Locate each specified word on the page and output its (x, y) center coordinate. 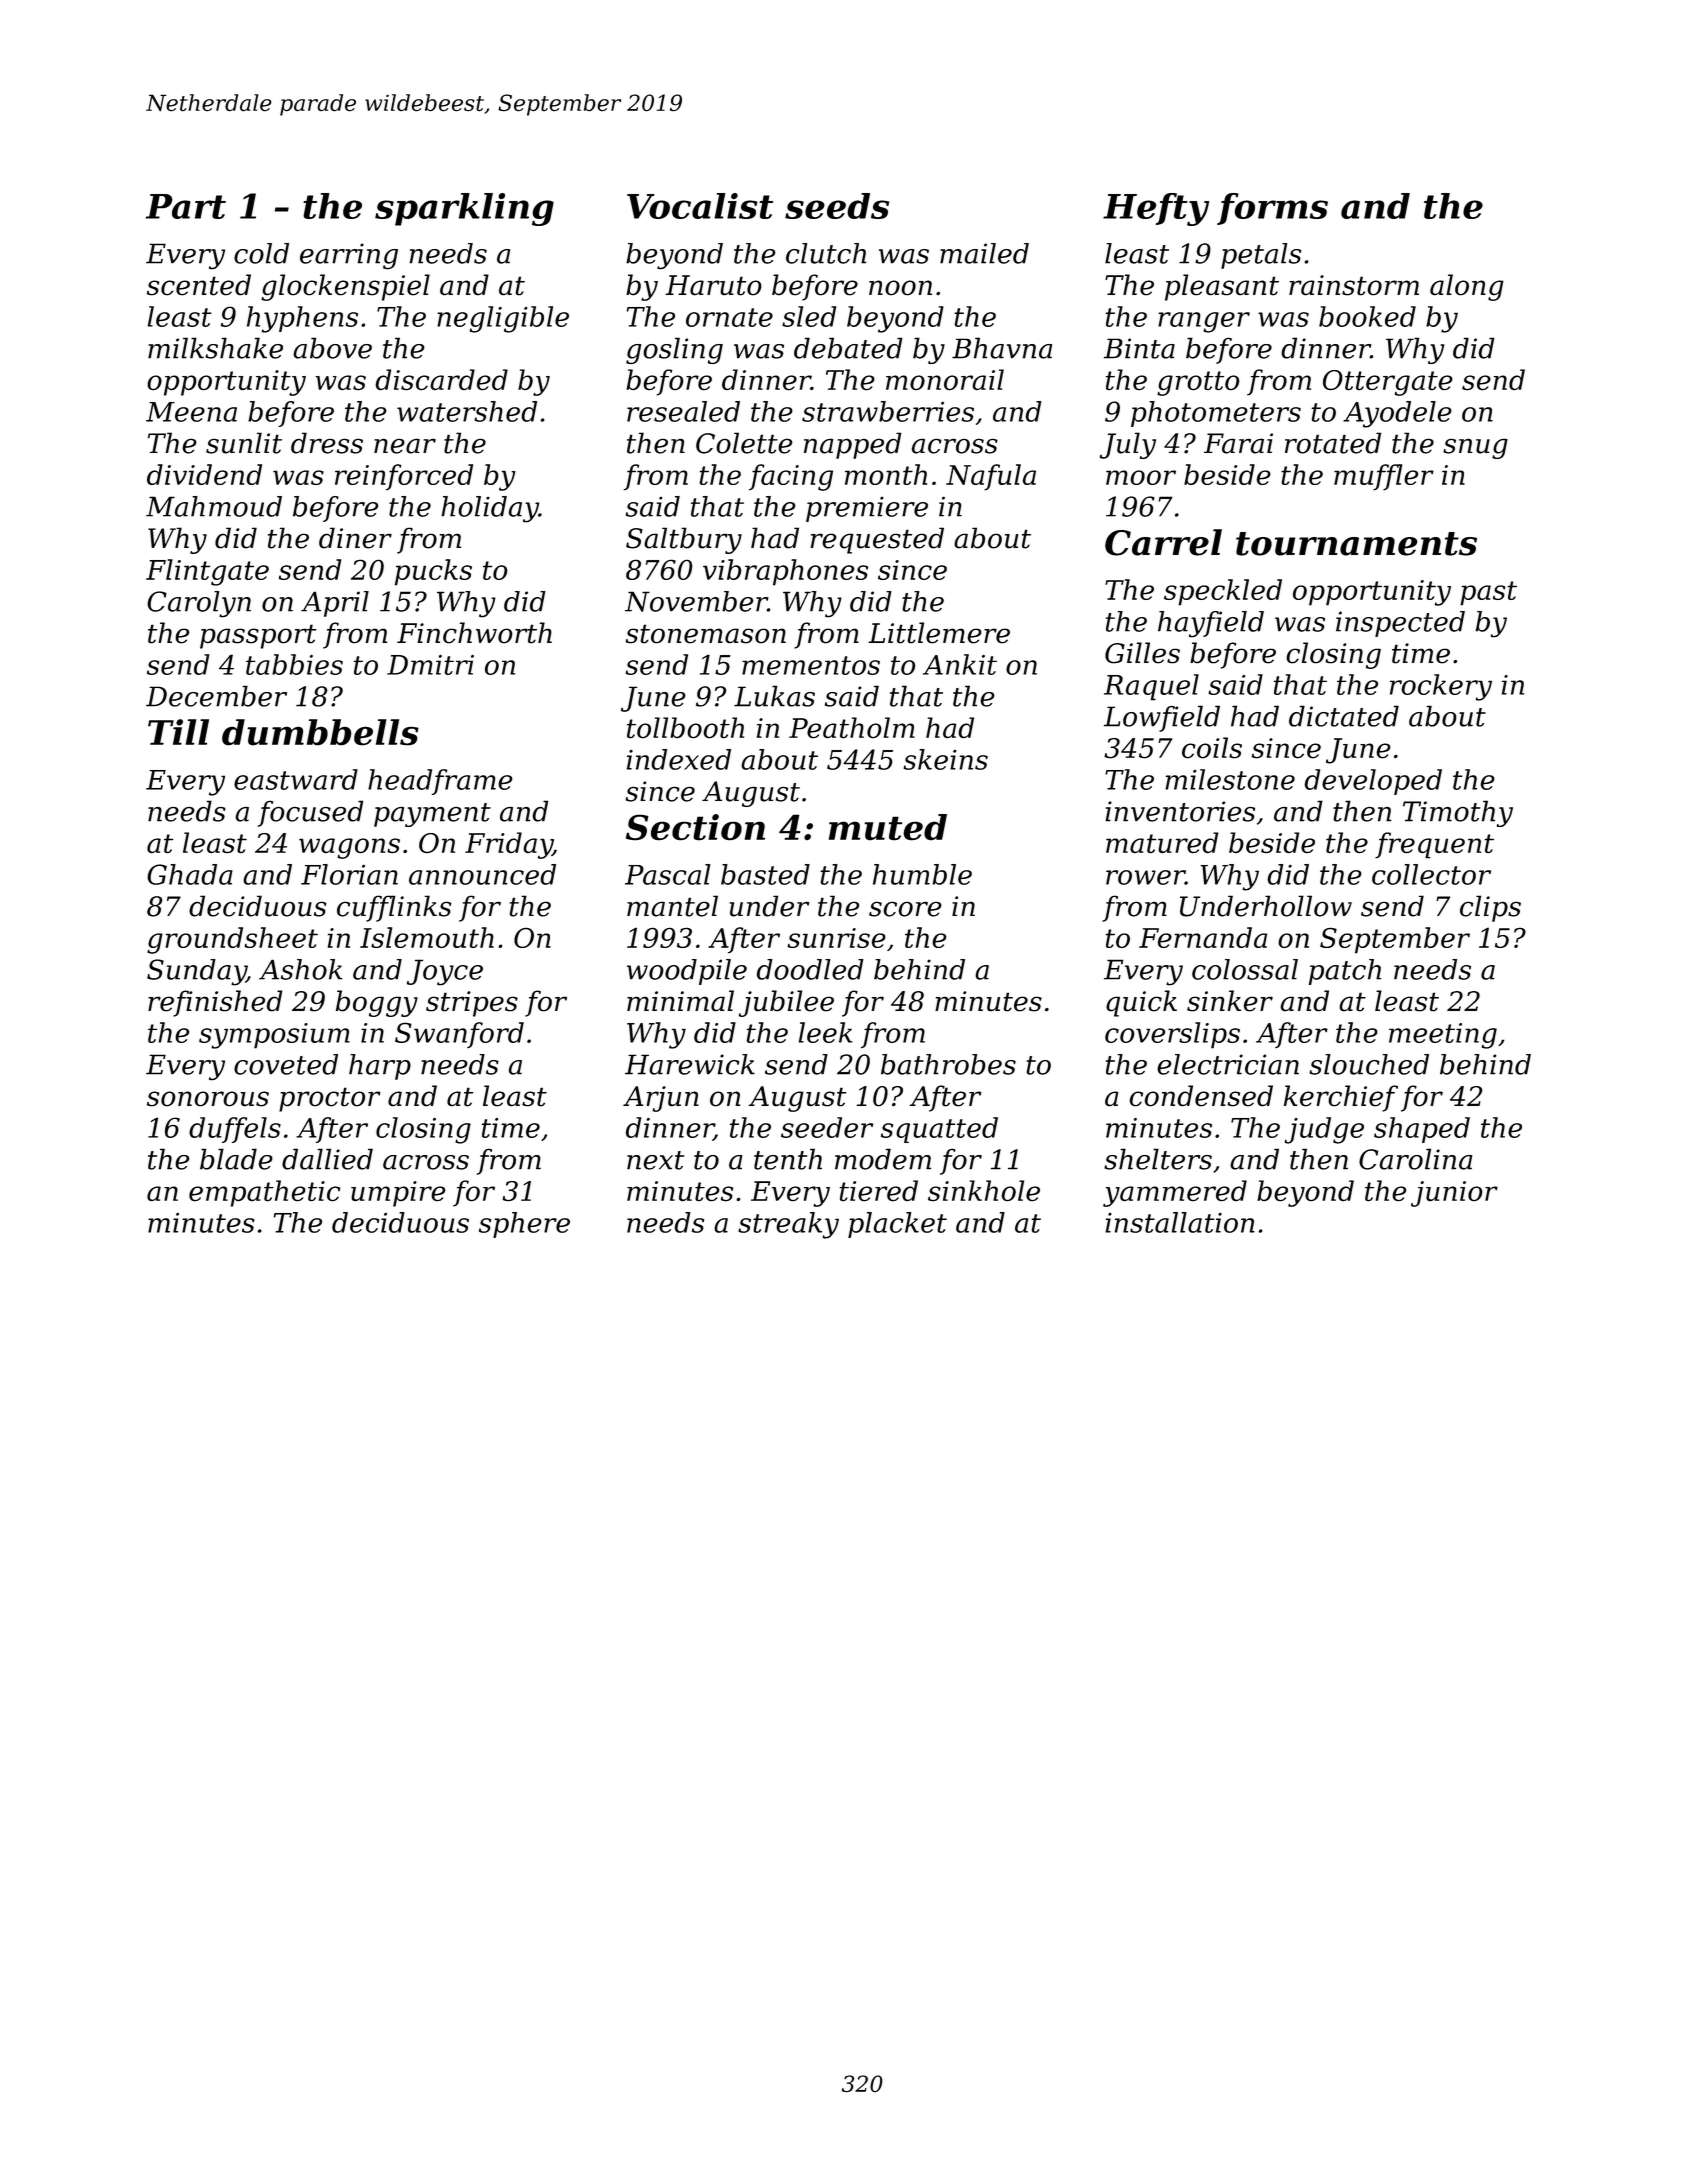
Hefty (1156, 209)
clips (1490, 908)
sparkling (464, 209)
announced (482, 874)
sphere (524, 1225)
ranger (1204, 322)
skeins (945, 759)
